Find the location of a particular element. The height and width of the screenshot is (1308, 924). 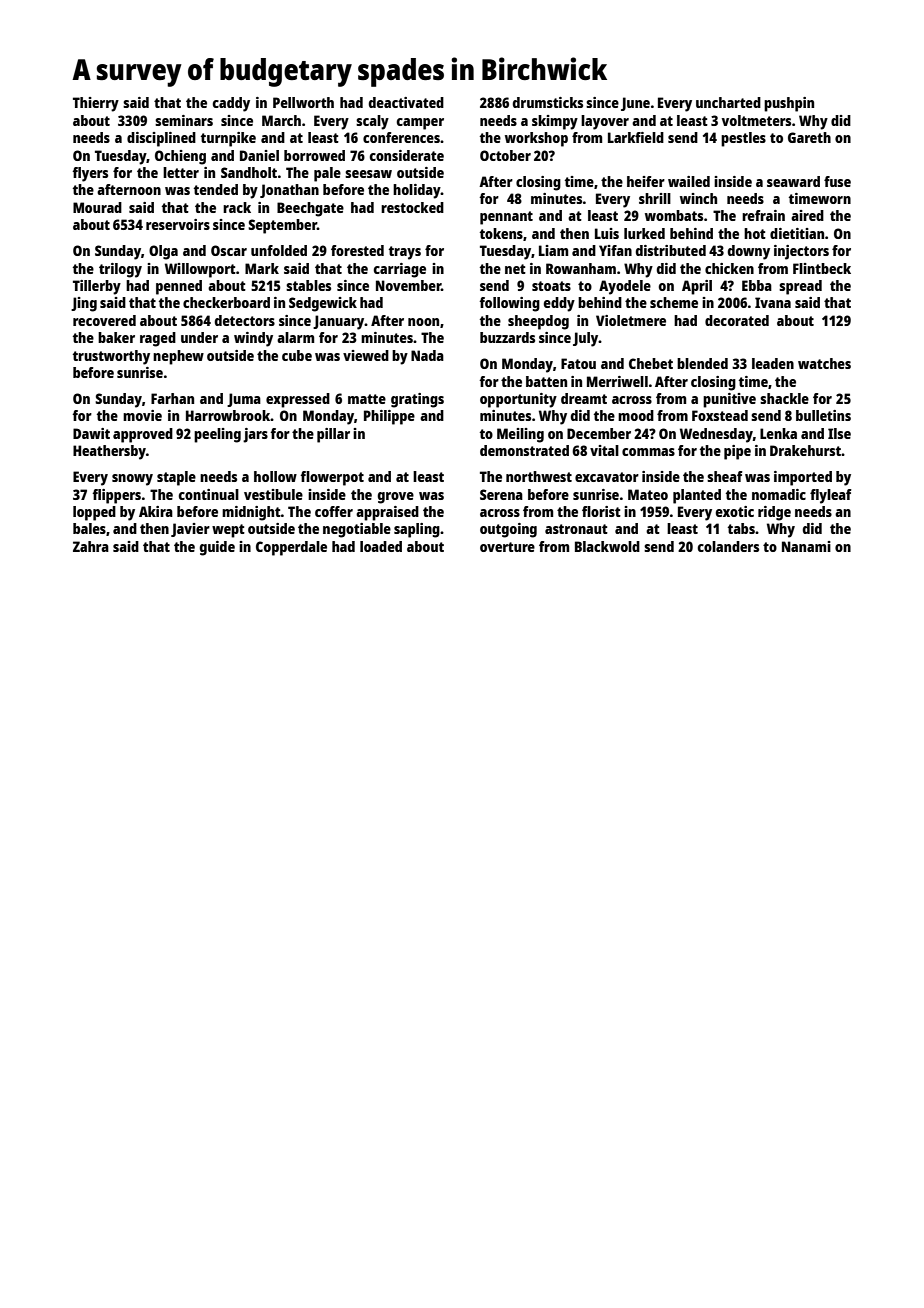

drumsticks is located at coordinates (548, 102).
